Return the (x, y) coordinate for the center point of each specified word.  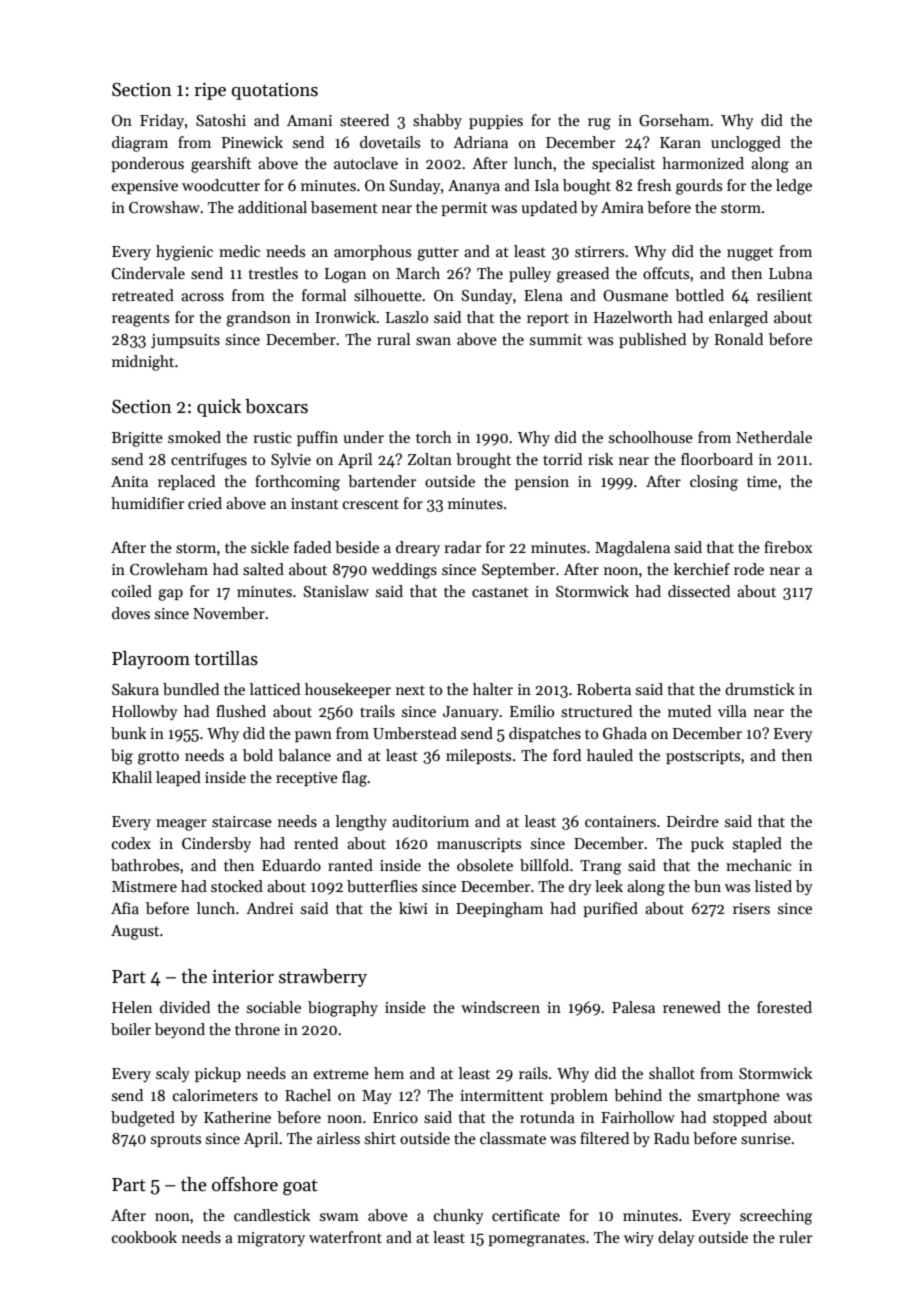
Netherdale (774, 437)
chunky (459, 1216)
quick (219, 408)
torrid (562, 459)
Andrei (269, 908)
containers (620, 821)
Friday (162, 121)
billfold (544, 865)
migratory (271, 1239)
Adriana (480, 142)
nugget (750, 254)
